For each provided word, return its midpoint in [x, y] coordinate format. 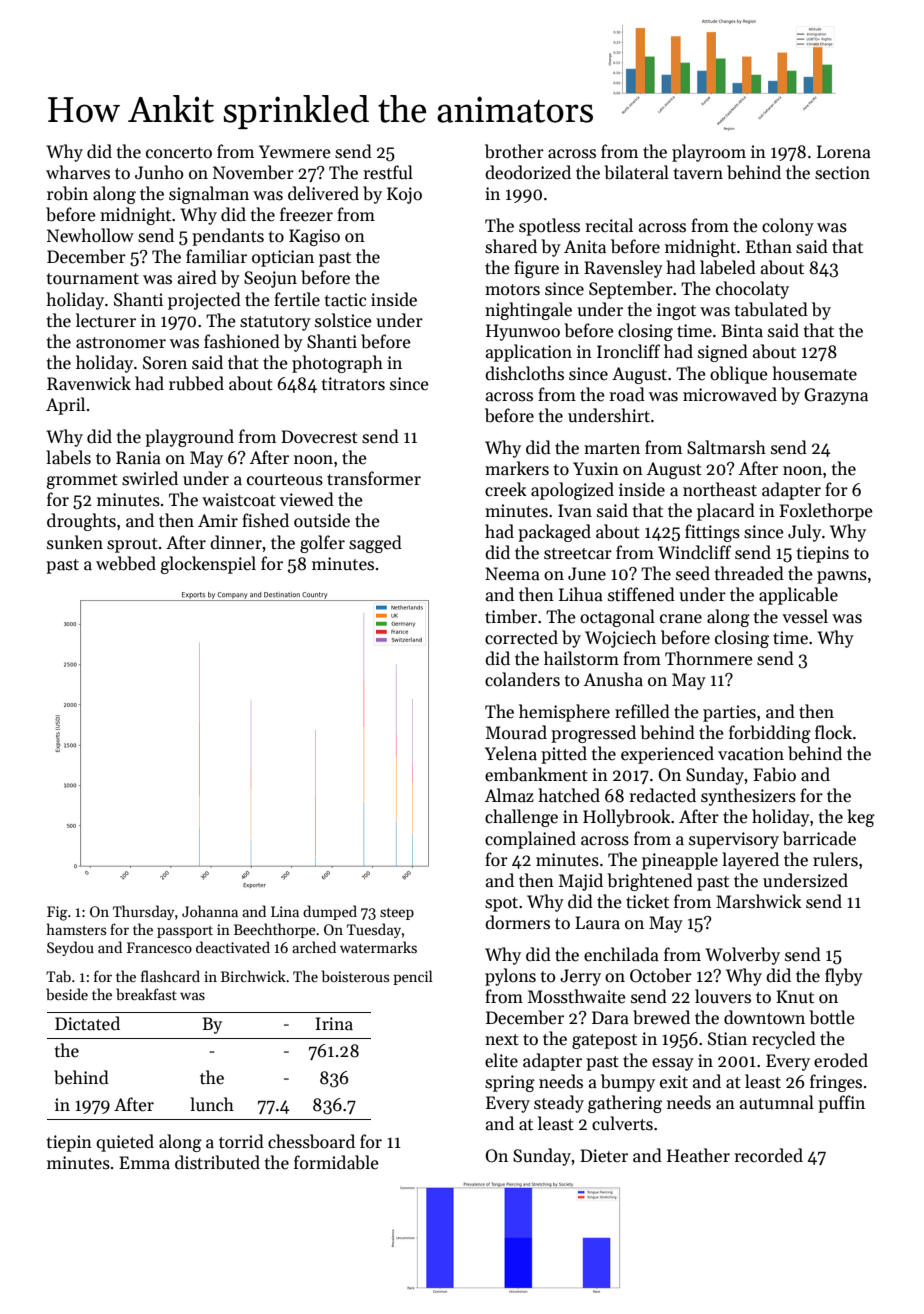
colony [788, 227]
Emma [144, 1163]
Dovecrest [319, 437]
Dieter [604, 1156]
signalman [209, 195]
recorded [768, 1155]
